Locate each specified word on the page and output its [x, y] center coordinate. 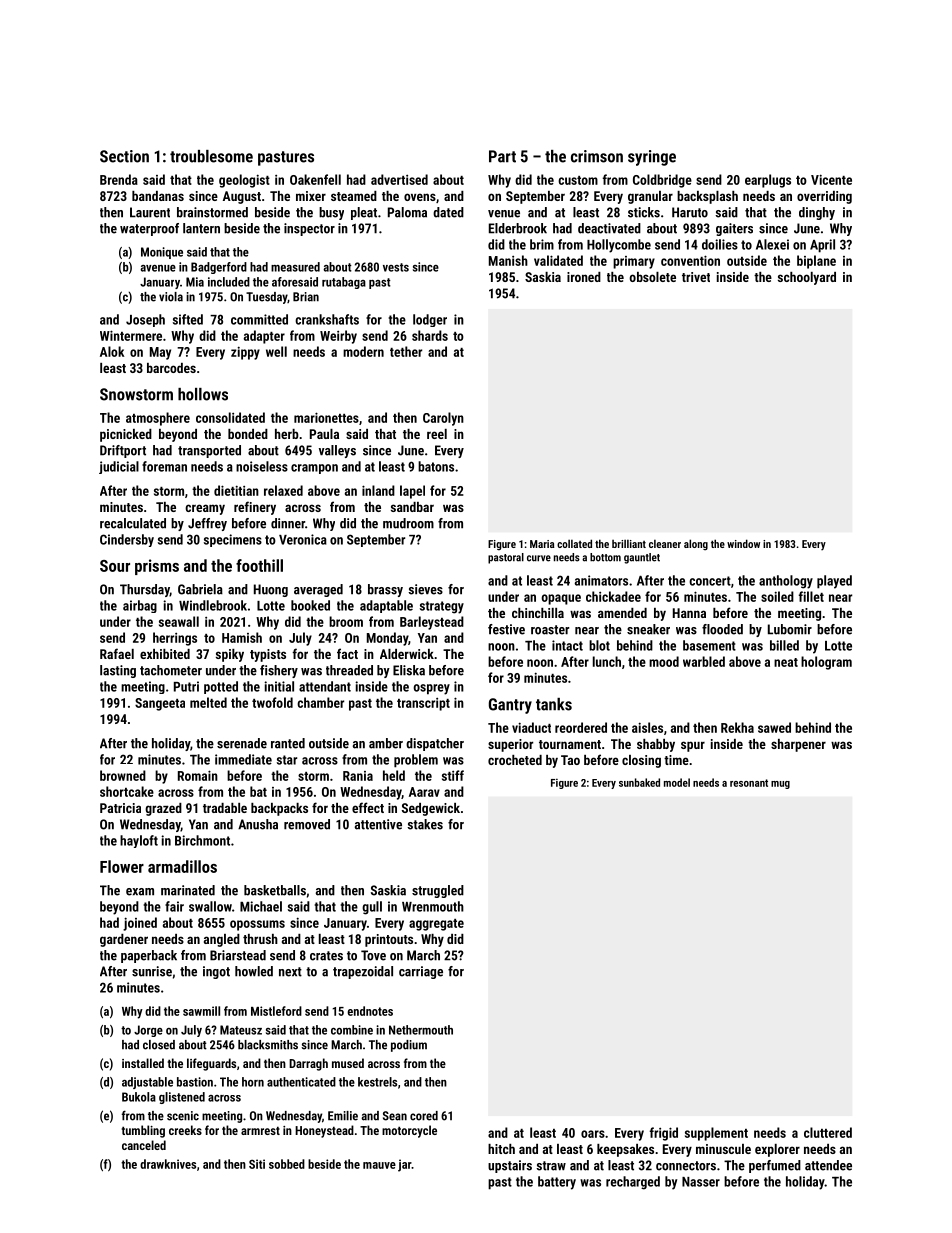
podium [409, 1046]
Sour [115, 566]
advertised [399, 179]
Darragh [308, 1064]
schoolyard [807, 278]
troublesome [211, 156]
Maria [542, 544]
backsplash [707, 197]
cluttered [828, 1132]
